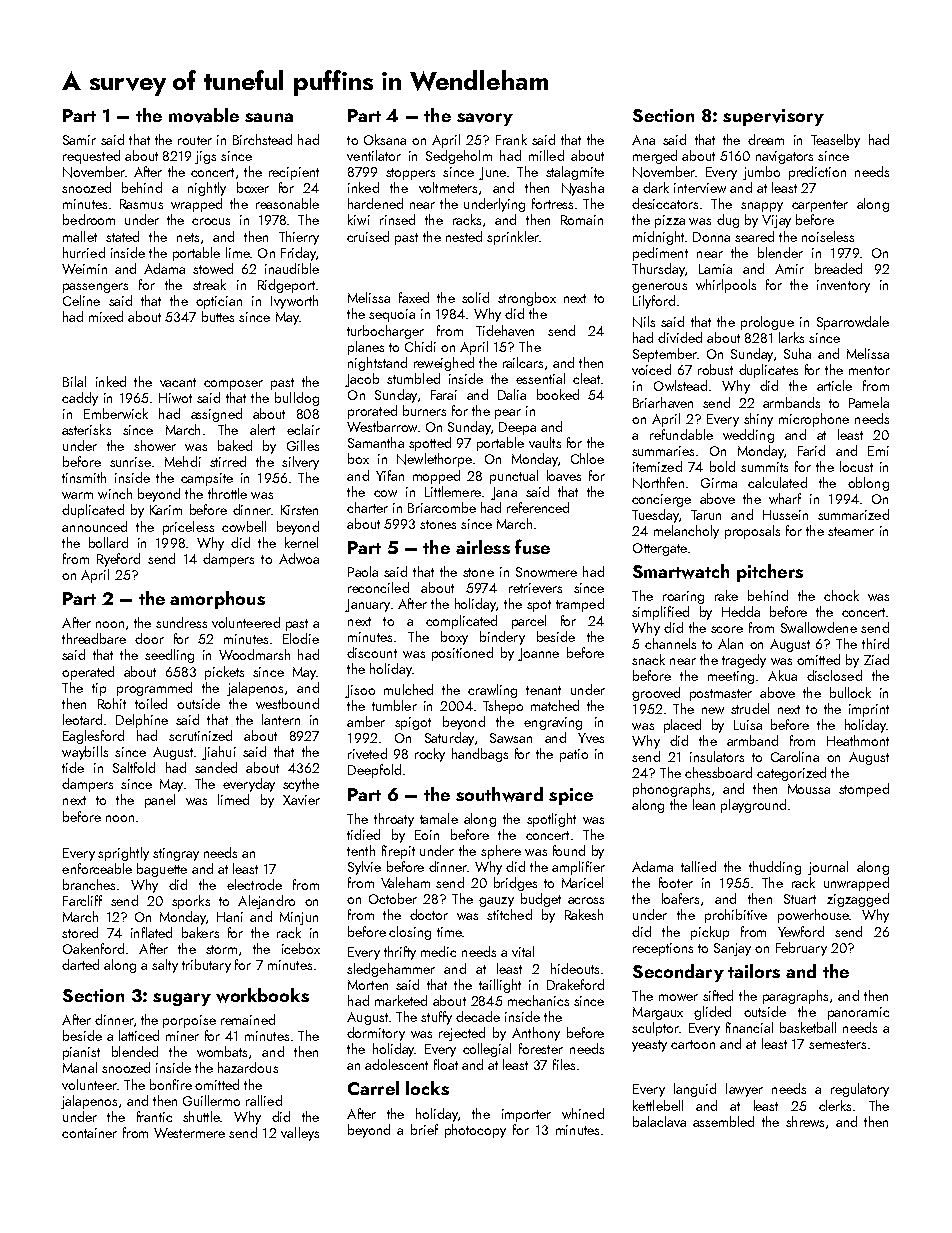 The image size is (952, 1233). What do you see at coordinates (485, 119) in the screenshot?
I see `savory` at bounding box center [485, 119].
